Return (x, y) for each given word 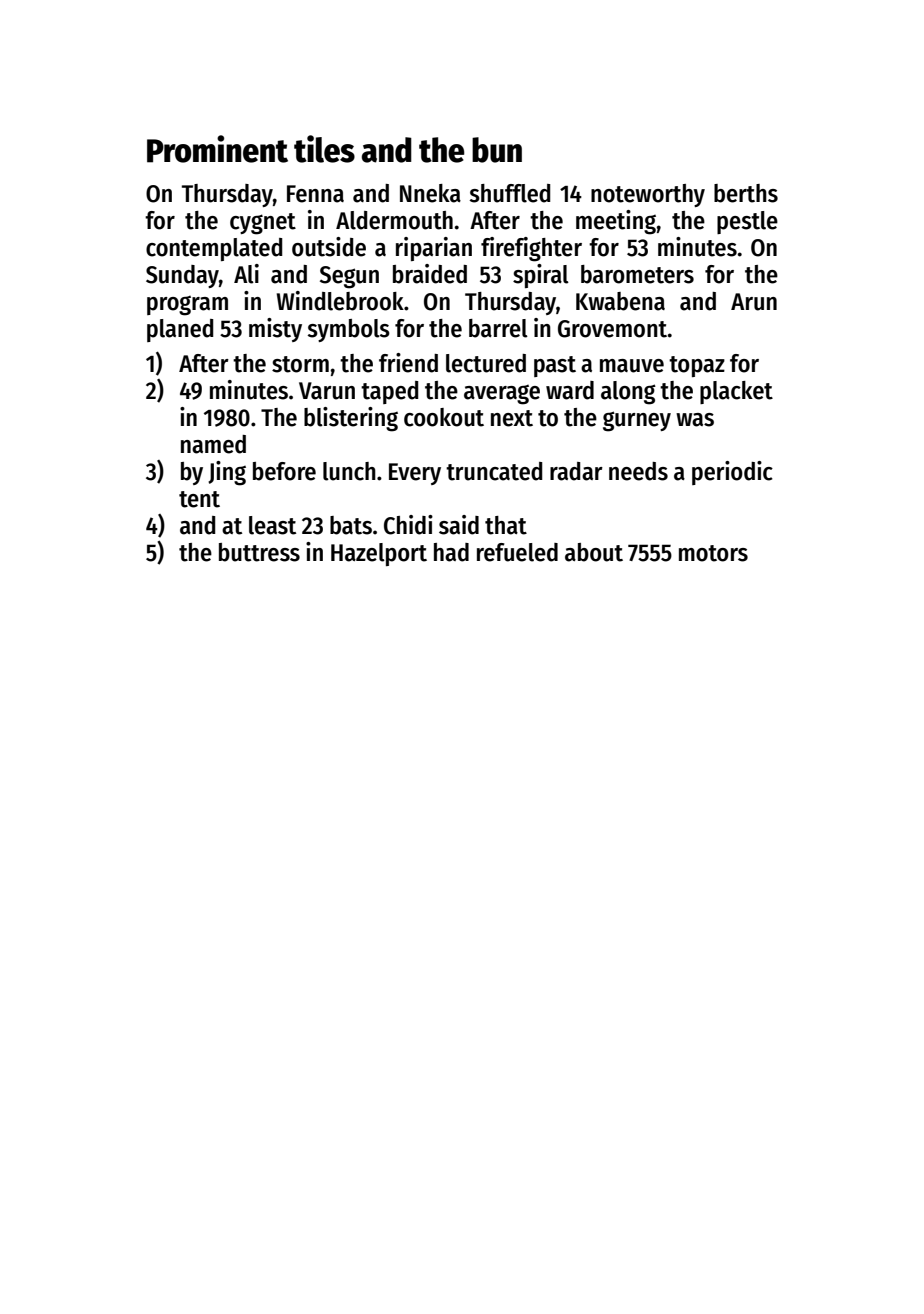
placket (736, 392)
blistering (351, 419)
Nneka (430, 193)
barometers (637, 274)
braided (430, 274)
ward (570, 390)
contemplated (214, 249)
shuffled (509, 193)
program (187, 306)
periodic (732, 473)
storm (300, 364)
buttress (259, 552)
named (213, 444)
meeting (616, 222)
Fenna (315, 194)
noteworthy (648, 195)
